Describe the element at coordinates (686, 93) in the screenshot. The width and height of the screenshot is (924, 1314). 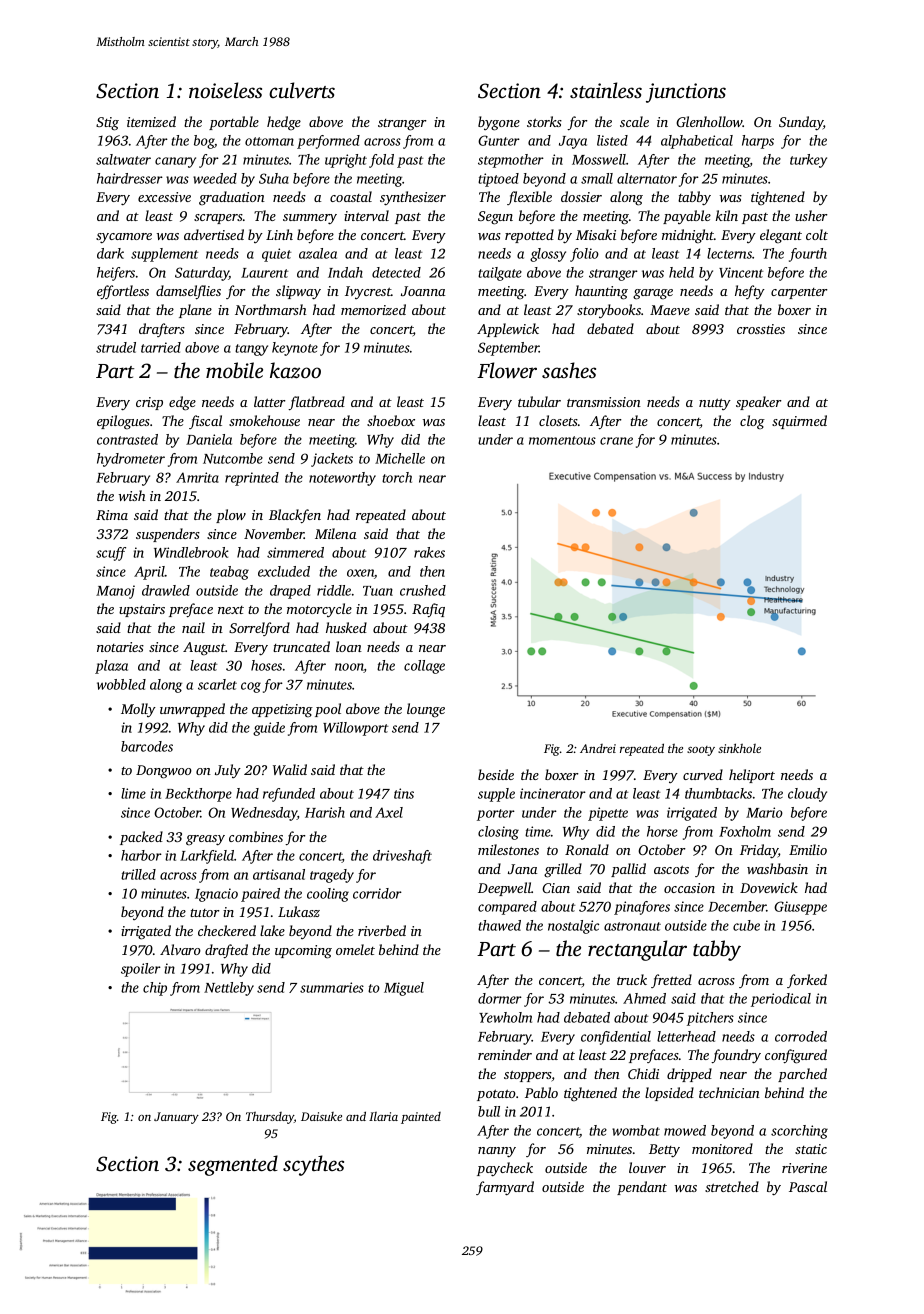
I see `junctions` at that location.
